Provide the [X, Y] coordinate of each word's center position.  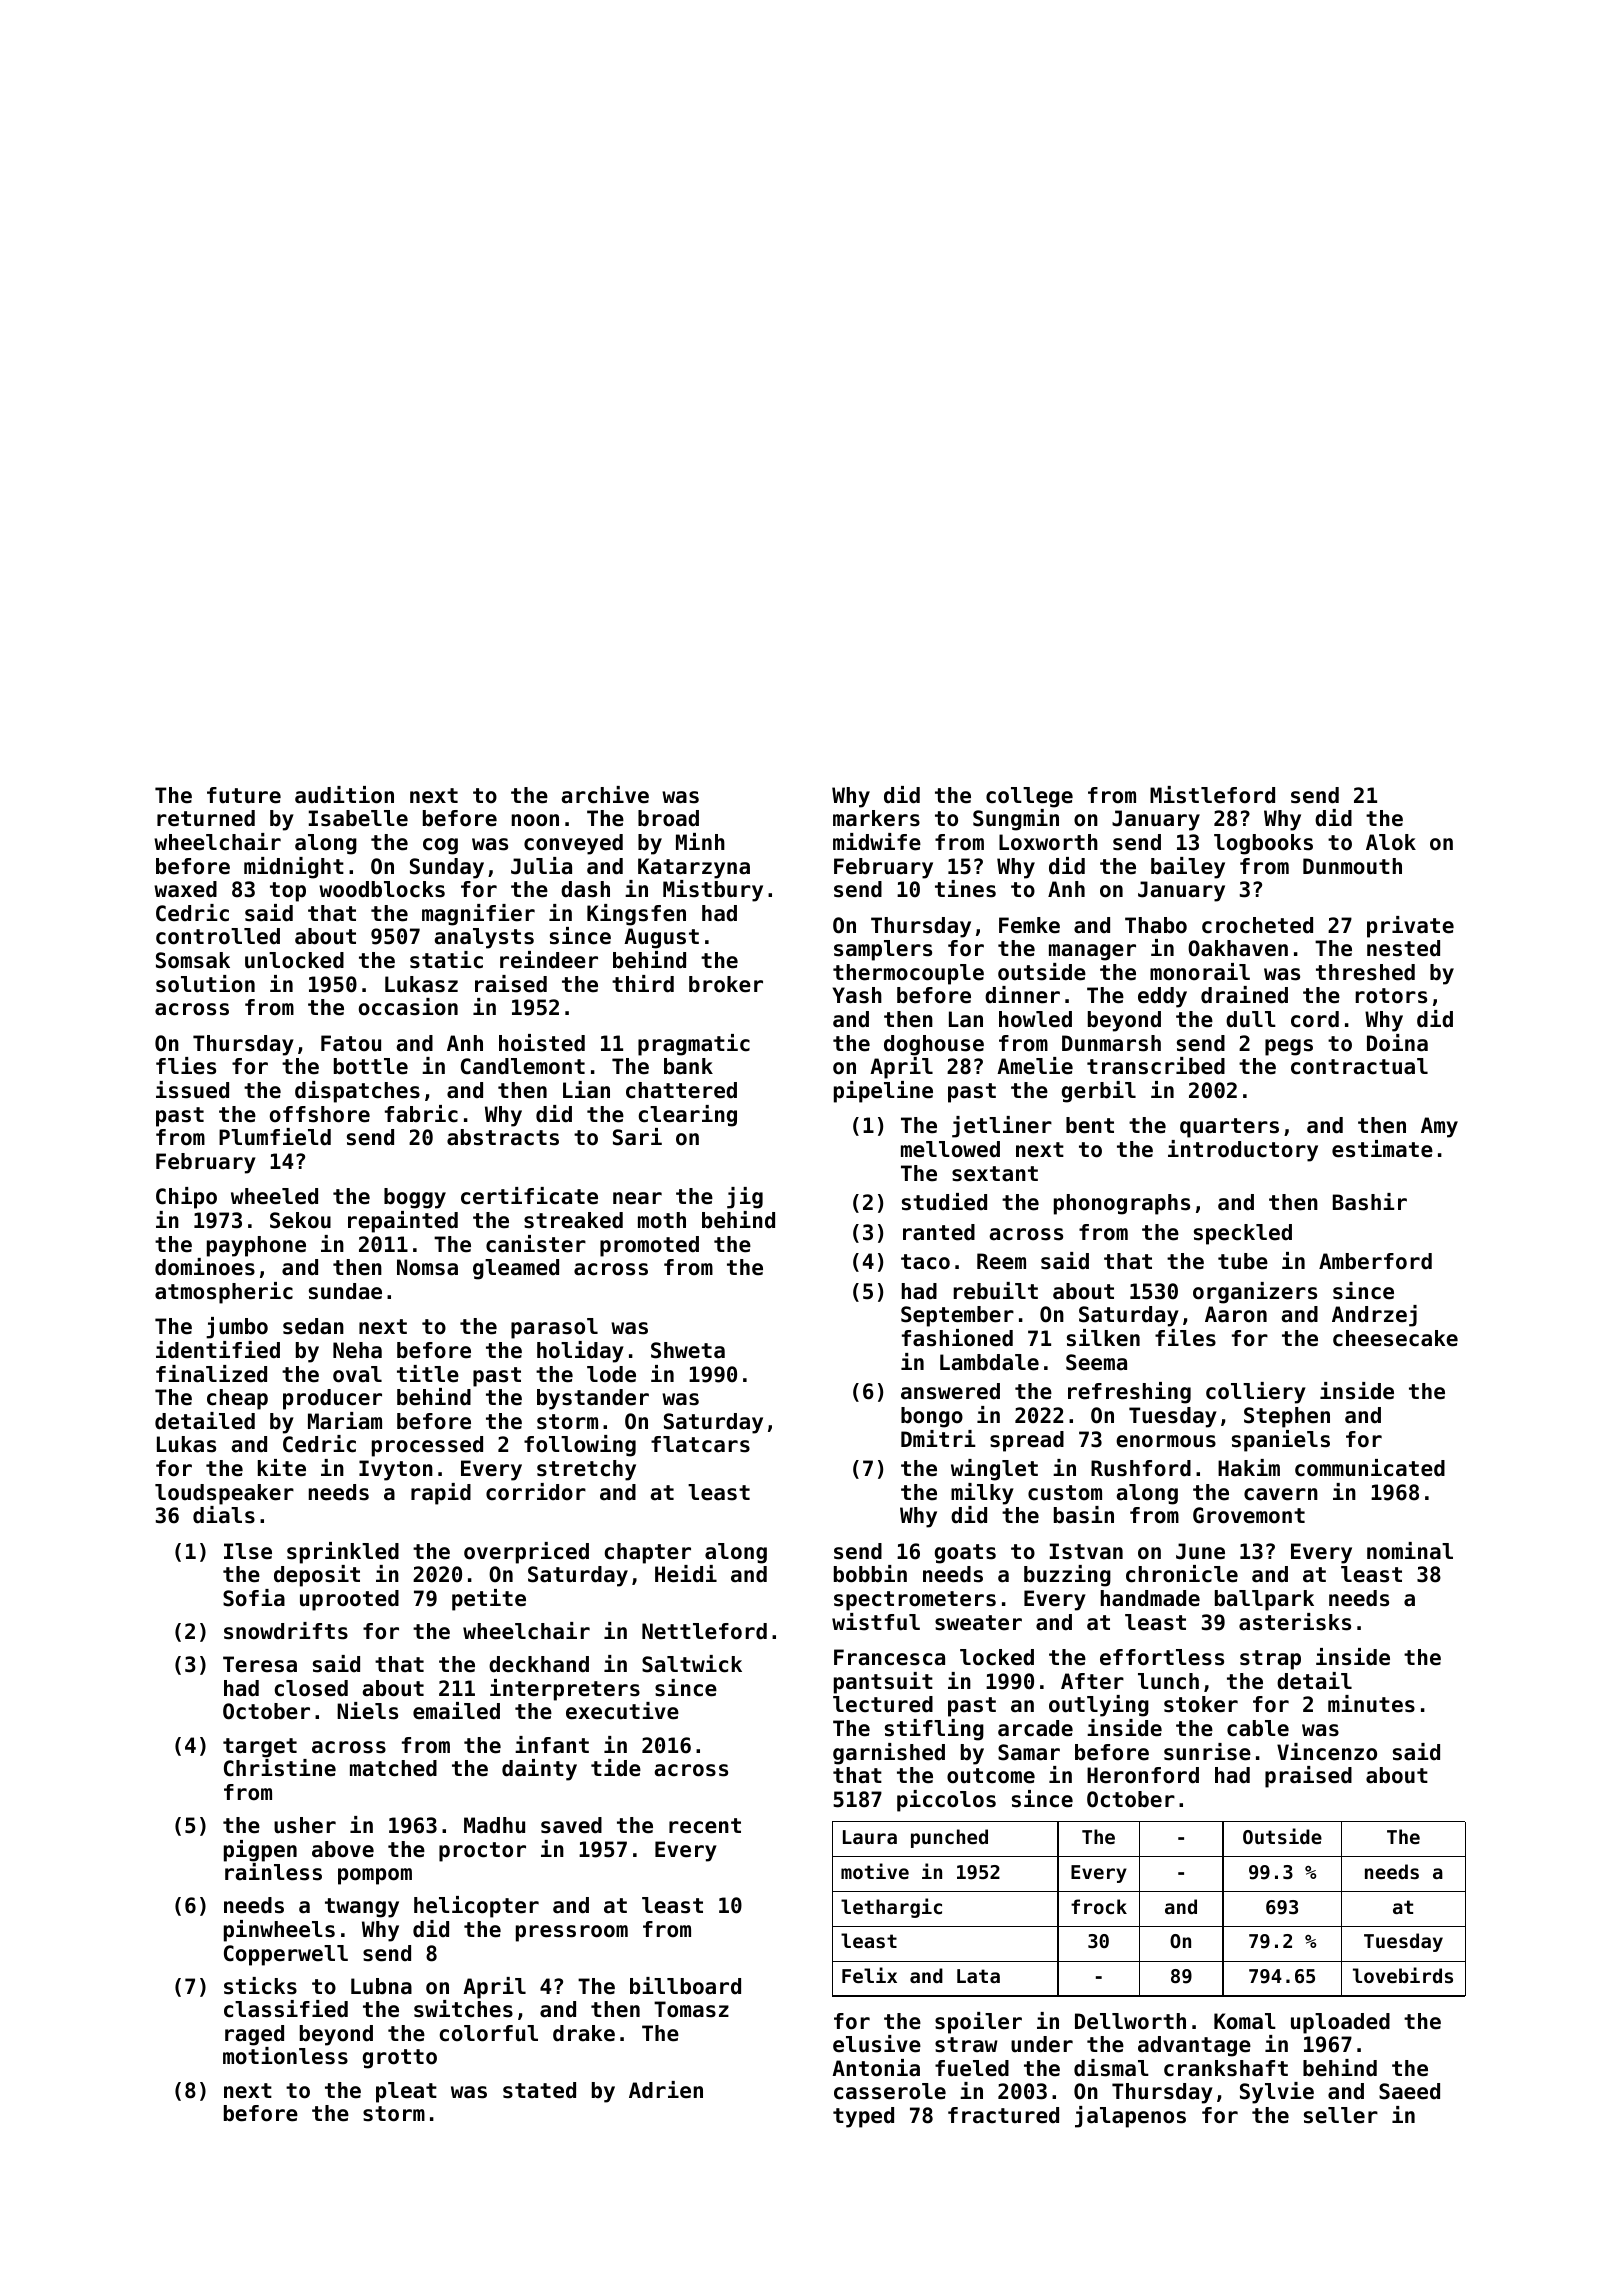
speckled [1243, 1234]
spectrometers [915, 1601]
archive [605, 795]
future [244, 795]
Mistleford [1212, 795]
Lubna [381, 1986]
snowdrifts [286, 1631]
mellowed [950, 1149]
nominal [1410, 1551]
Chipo [186, 1198]
